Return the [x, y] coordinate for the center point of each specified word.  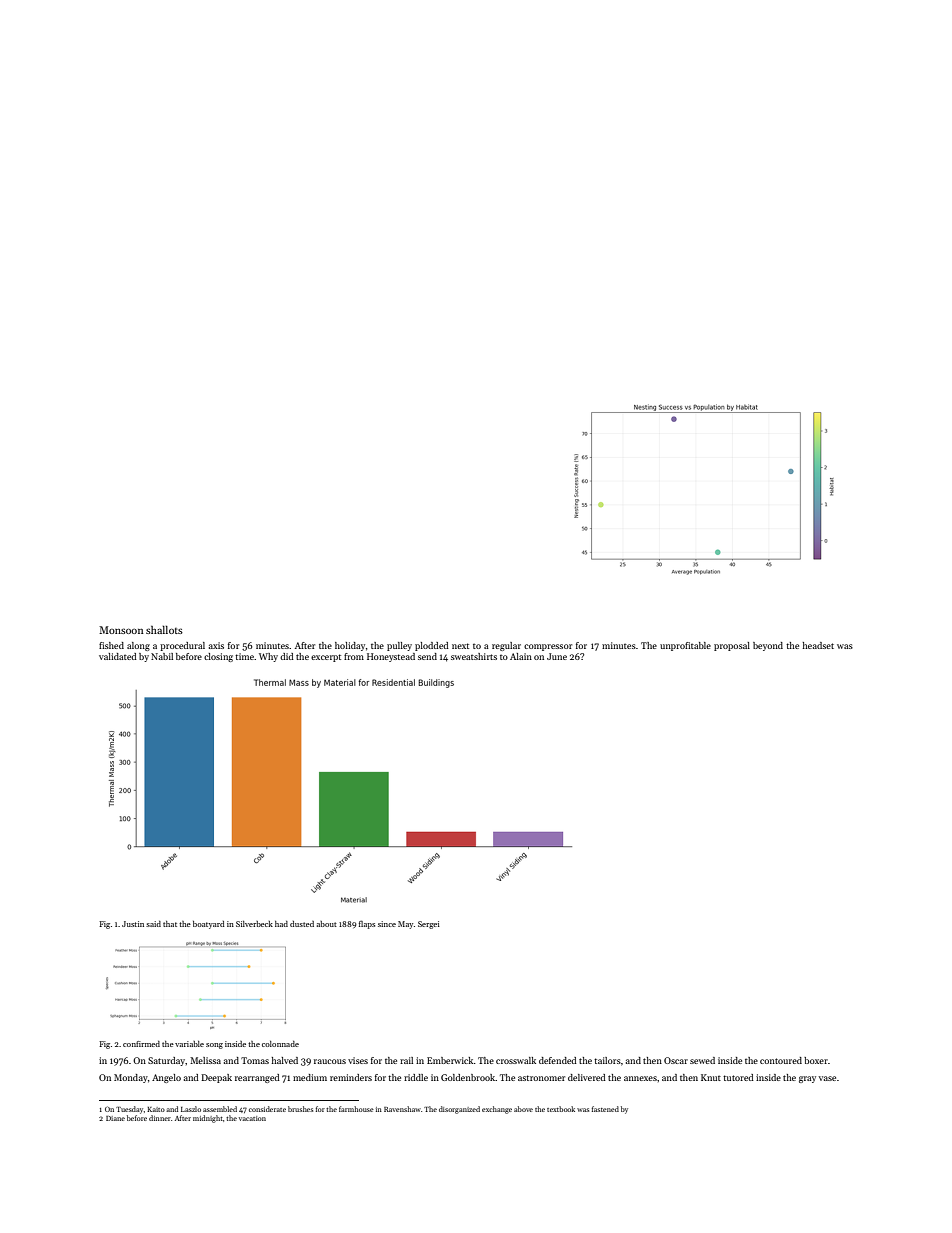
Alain [521, 656]
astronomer [541, 1078]
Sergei [429, 925]
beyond [768, 646]
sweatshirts [474, 656]
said [153, 924]
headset [818, 645]
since [387, 924]
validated [118, 656]
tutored [738, 1077]
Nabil [162, 656]
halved [285, 1060]
